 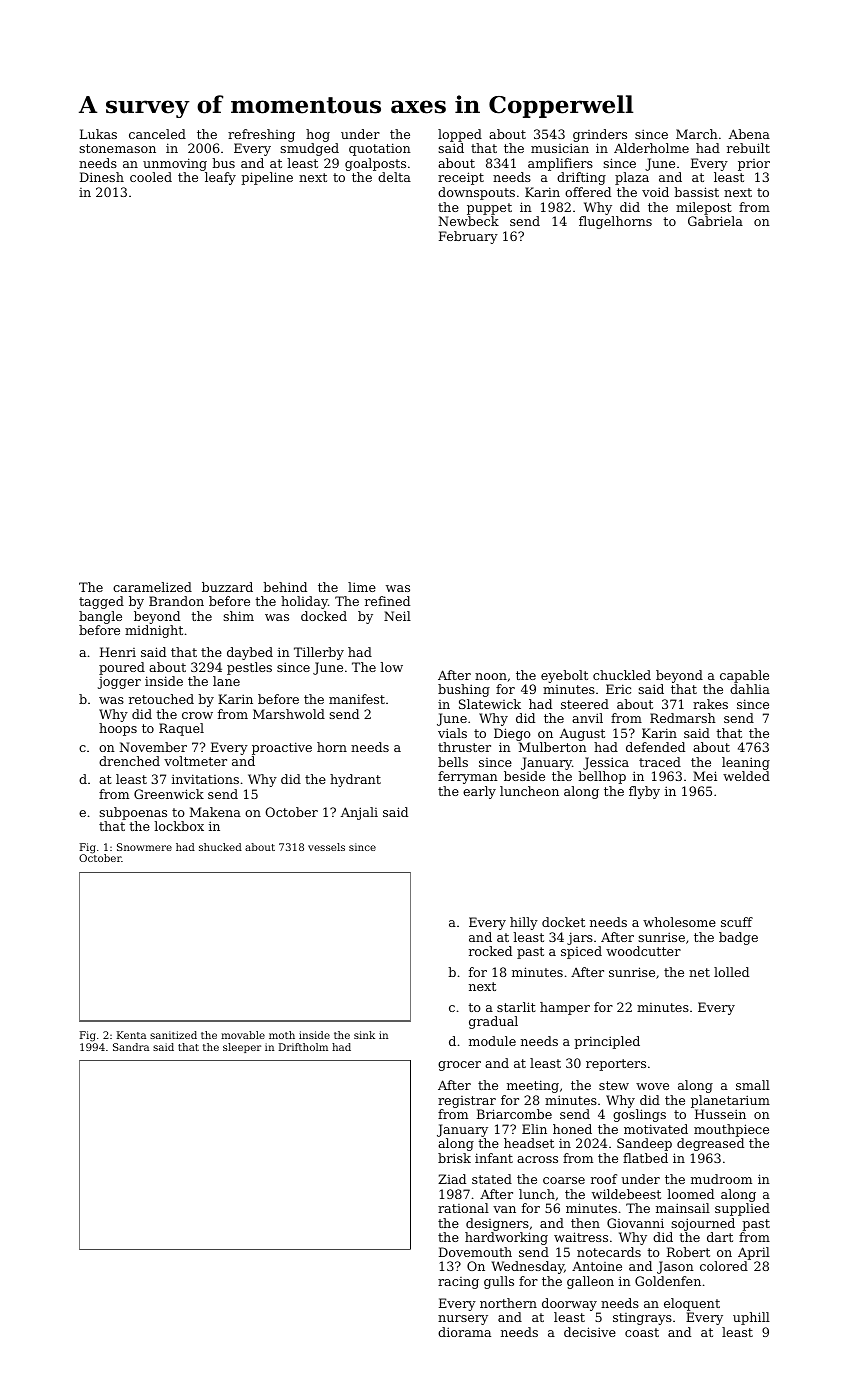 What do you see at coordinates (261, 135) in the image?
I see `refreshing` at bounding box center [261, 135].
